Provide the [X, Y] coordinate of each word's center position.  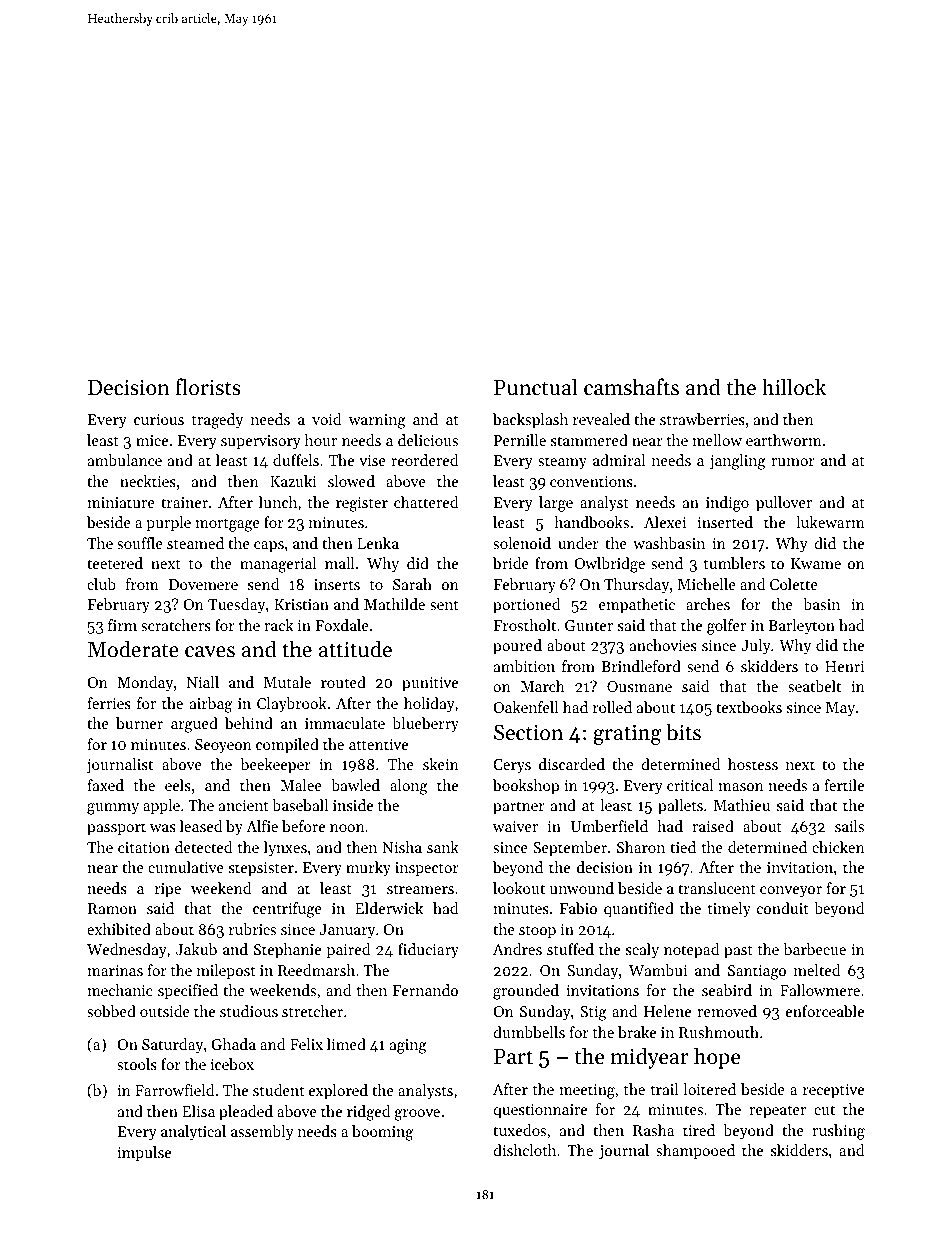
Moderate [133, 649]
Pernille [520, 440]
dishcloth [524, 1150]
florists [208, 387]
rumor [793, 462]
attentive [378, 744]
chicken [838, 847]
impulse [144, 1153]
